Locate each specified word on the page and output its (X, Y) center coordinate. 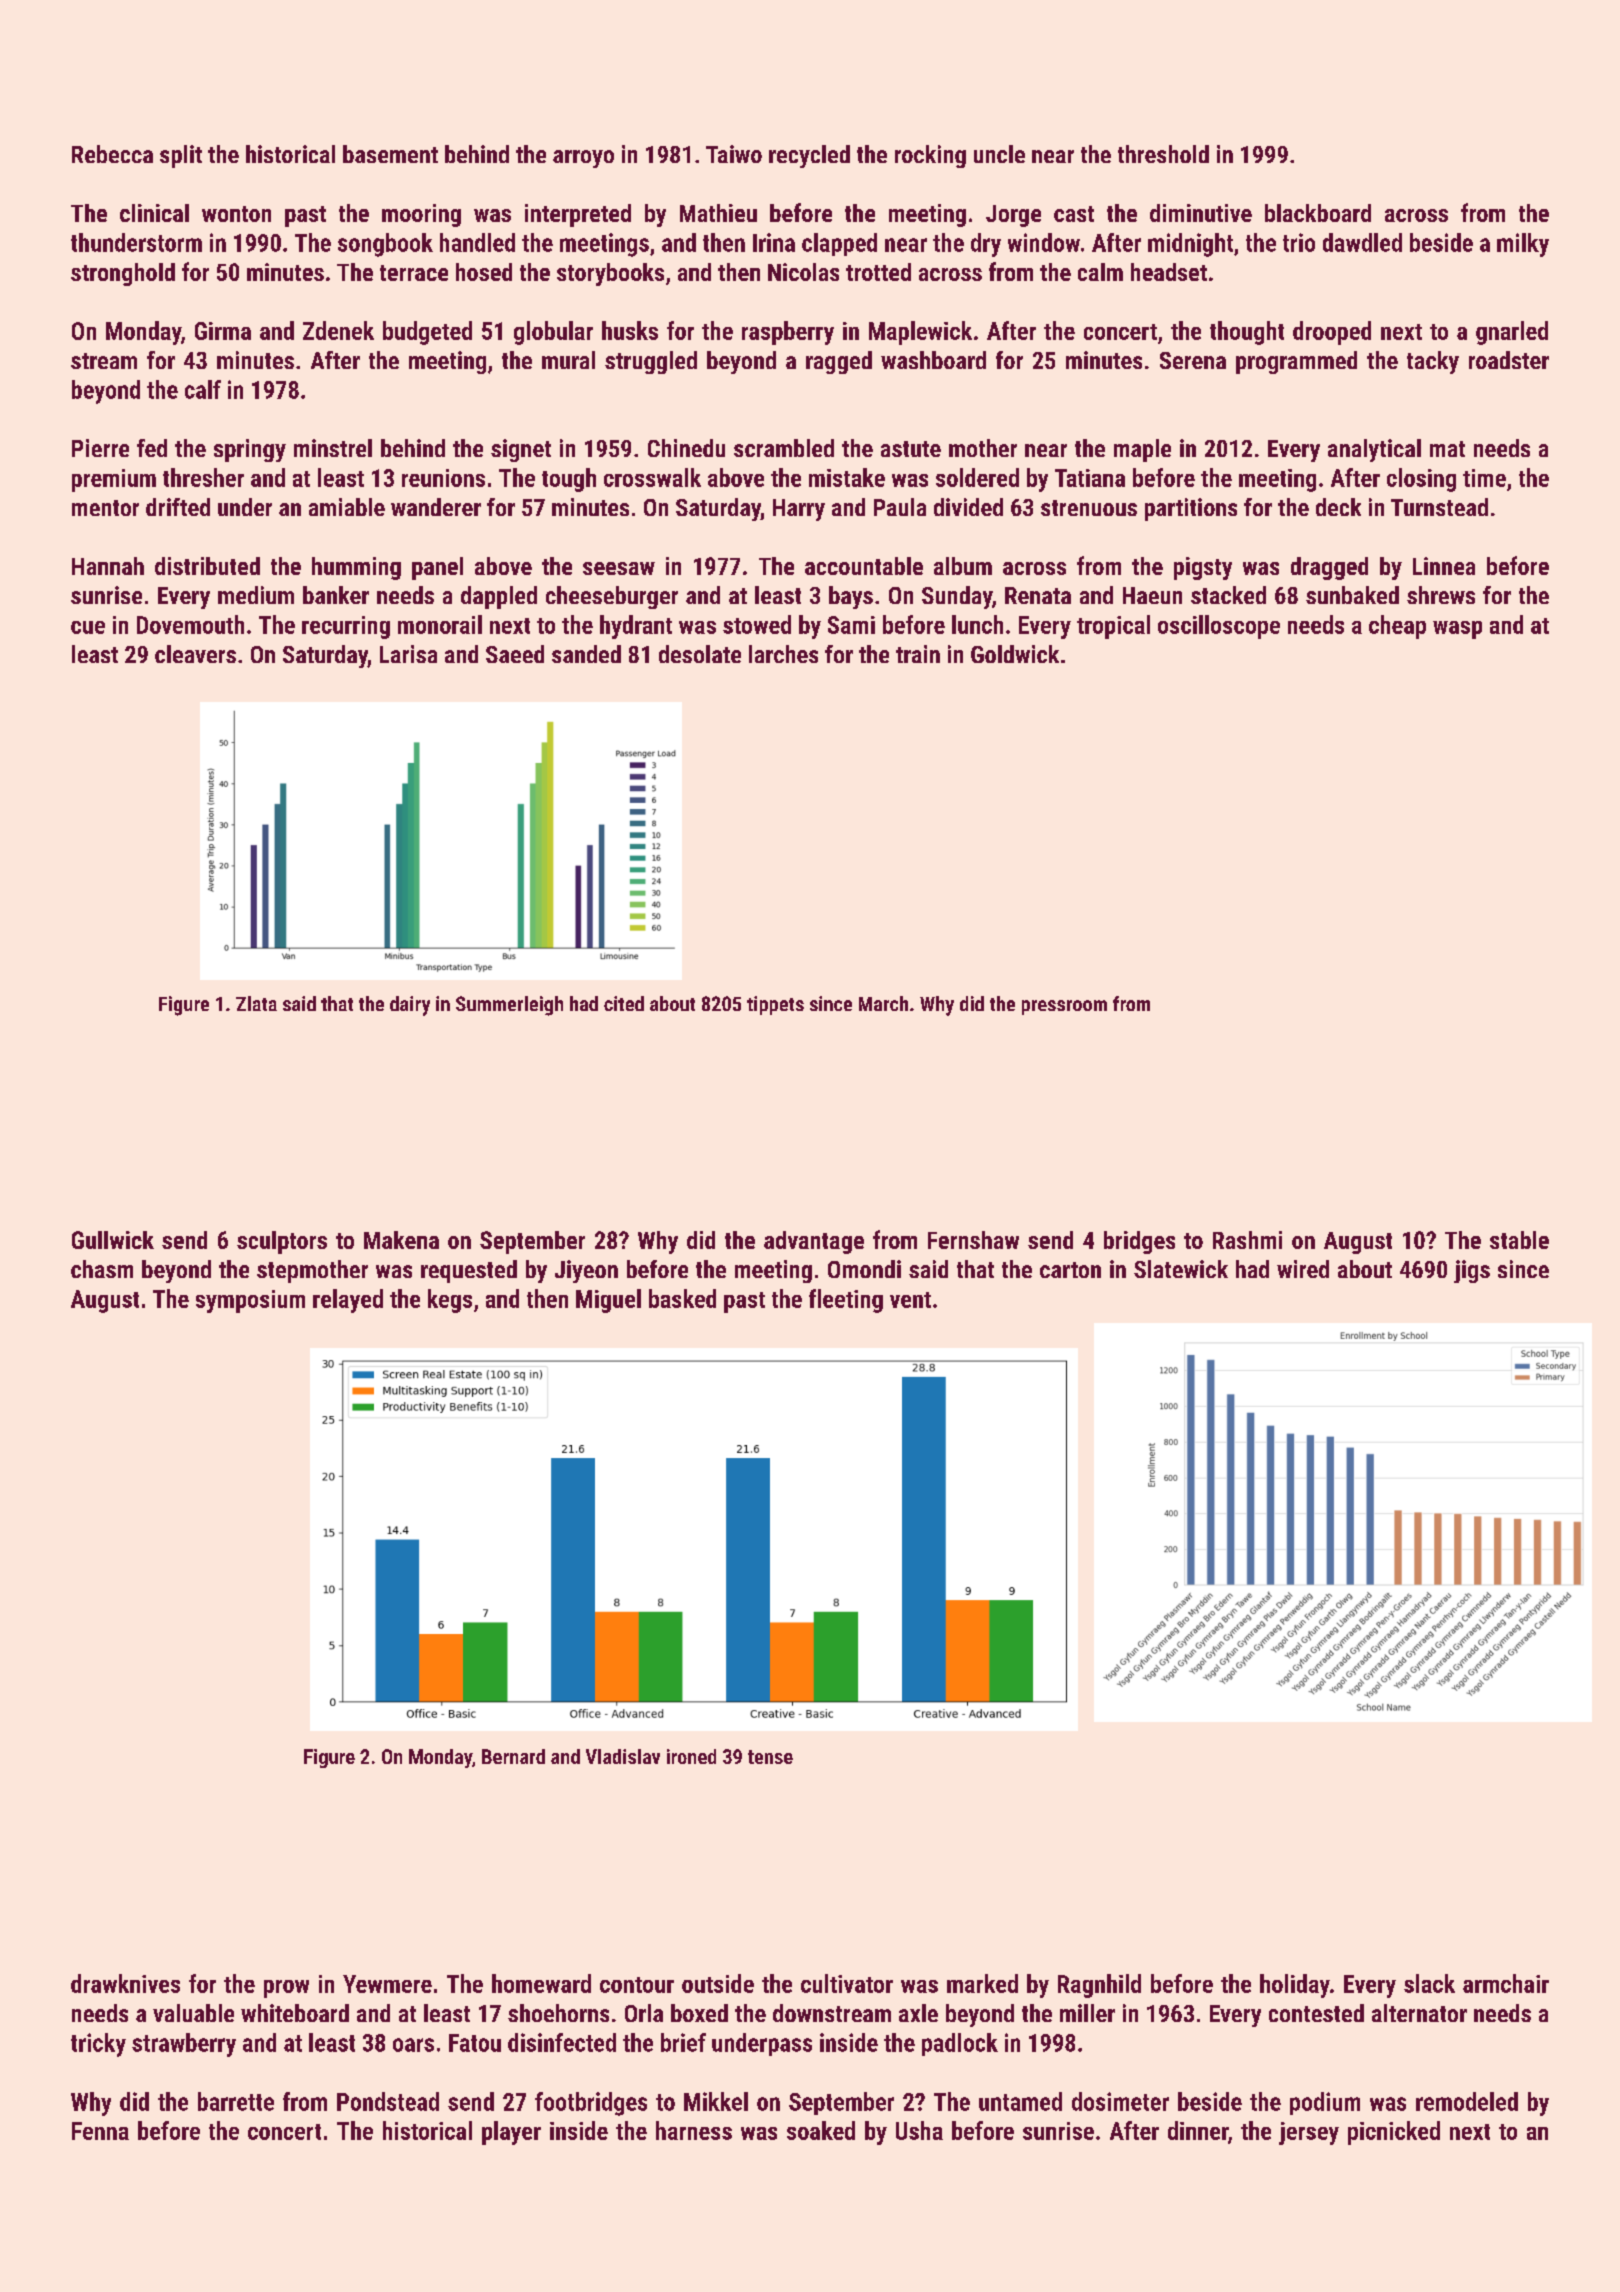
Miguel (608, 1301)
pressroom (1064, 1007)
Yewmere (387, 1984)
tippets (775, 1005)
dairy (410, 1006)
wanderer (436, 507)
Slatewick (1181, 1269)
